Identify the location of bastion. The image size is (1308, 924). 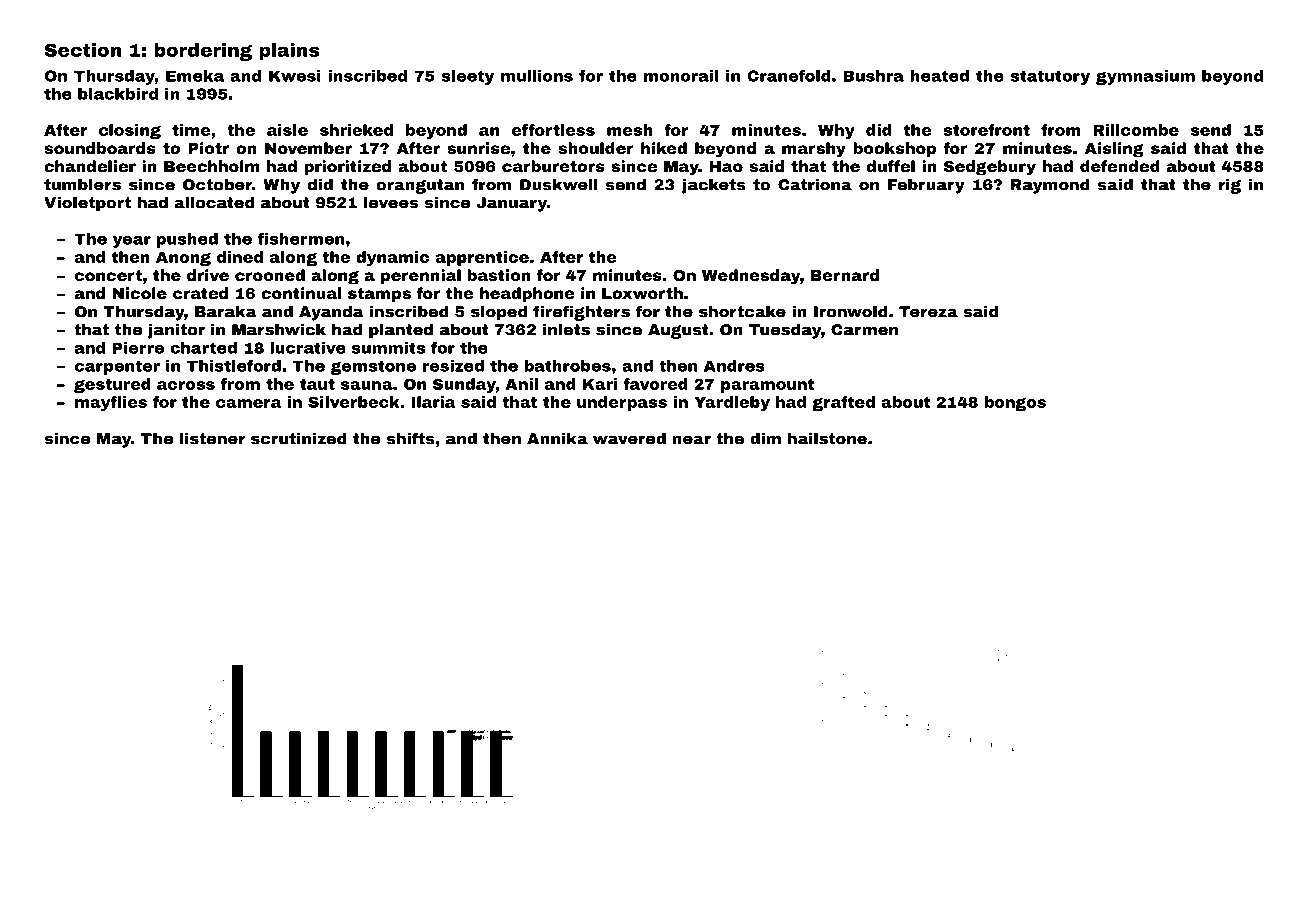
(499, 275).
